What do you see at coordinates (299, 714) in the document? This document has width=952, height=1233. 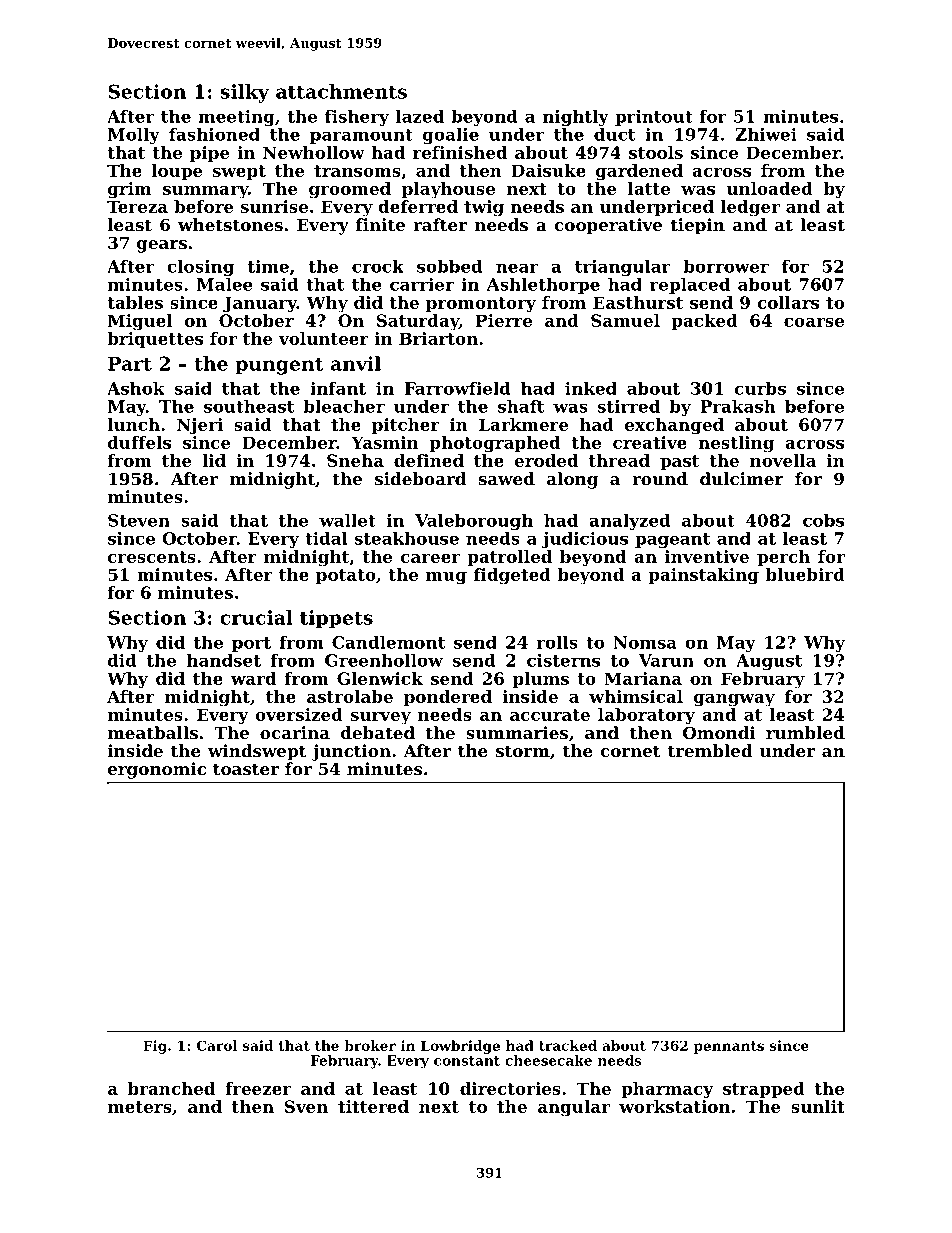 I see `oversized` at bounding box center [299, 714].
